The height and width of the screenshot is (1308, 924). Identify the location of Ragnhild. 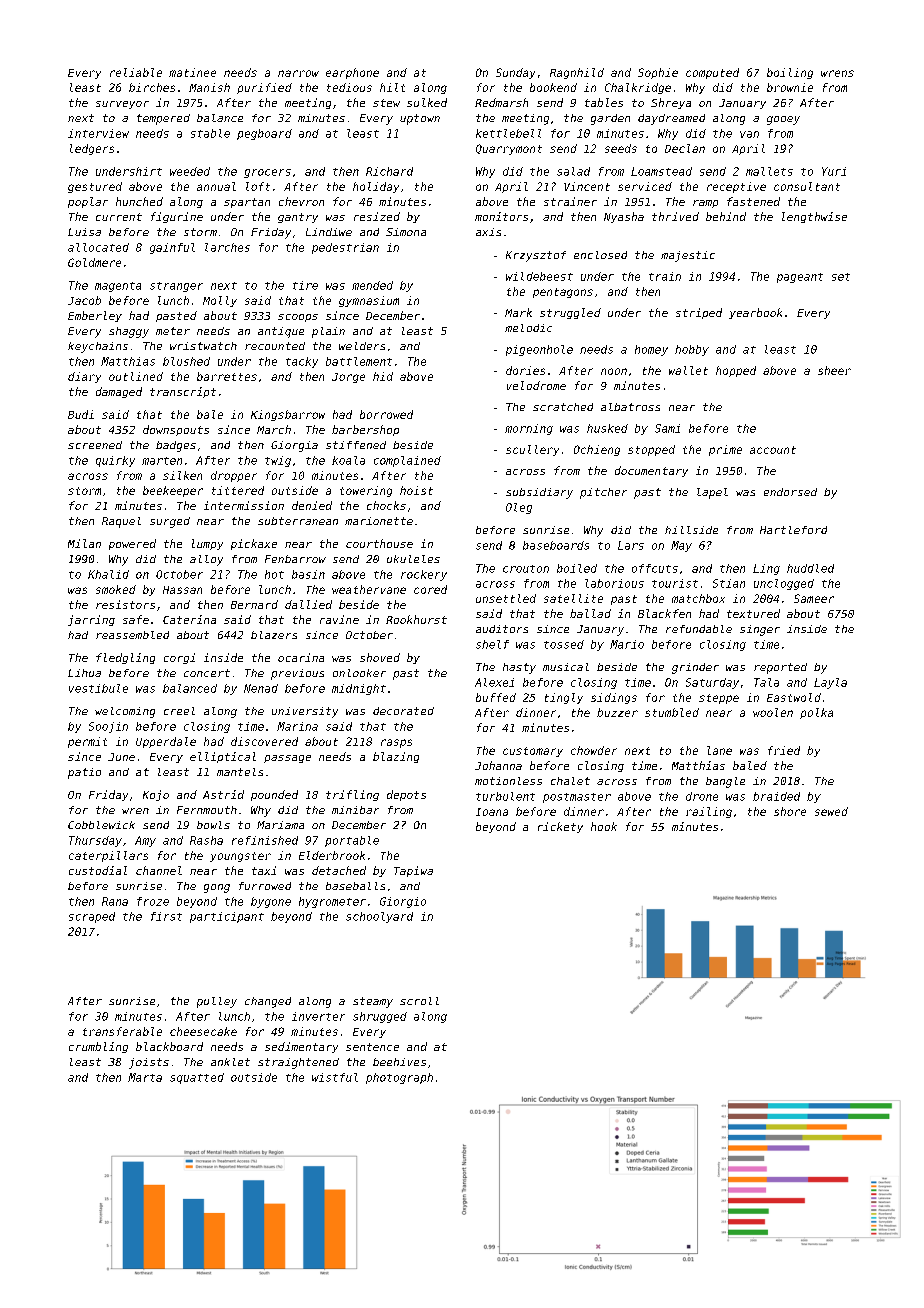
(577, 73).
